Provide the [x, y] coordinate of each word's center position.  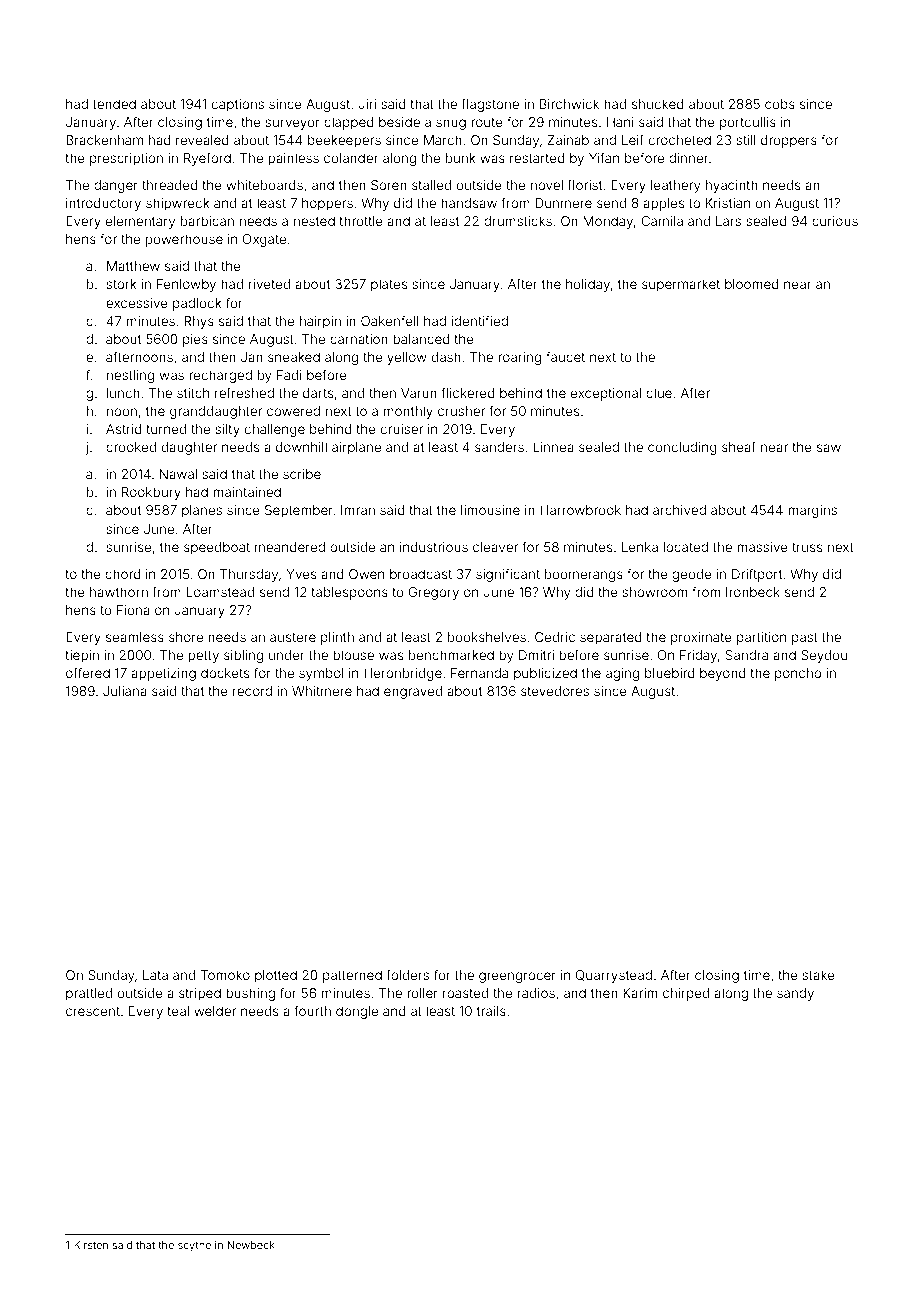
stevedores [555, 691]
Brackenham [104, 140]
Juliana [125, 691]
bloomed [752, 284]
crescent [93, 1011]
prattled [89, 994]
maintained [247, 492]
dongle [357, 1012]
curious [835, 221]
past [805, 639]
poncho [798, 674]
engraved [413, 692]
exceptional [606, 394]
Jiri [367, 104]
